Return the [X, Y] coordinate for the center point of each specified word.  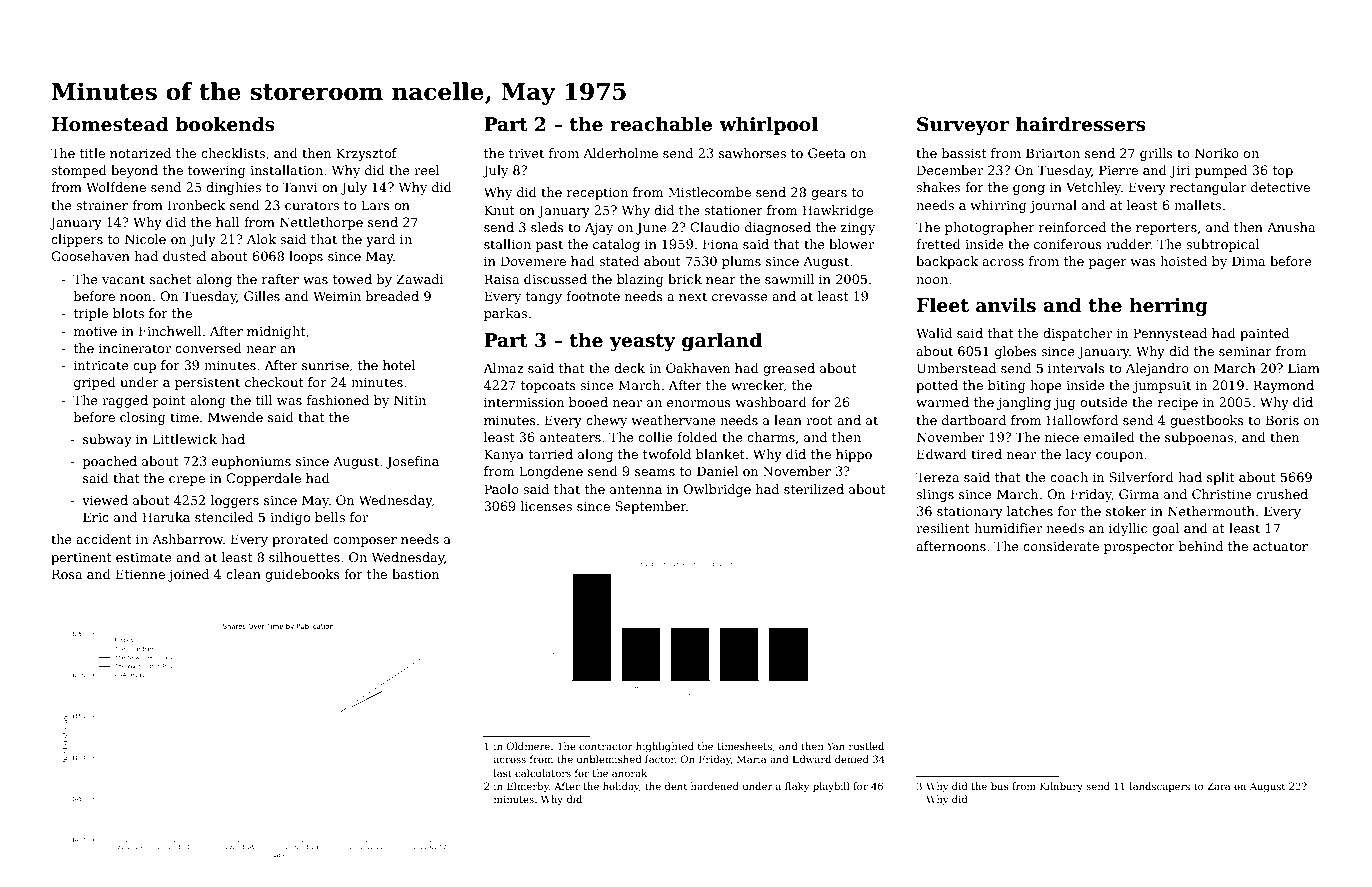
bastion [415, 574]
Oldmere [528, 746]
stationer [733, 210]
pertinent [81, 559]
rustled [866, 746]
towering [217, 171]
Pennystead [1170, 334]
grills [1156, 154]
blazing [640, 280]
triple [91, 314]
